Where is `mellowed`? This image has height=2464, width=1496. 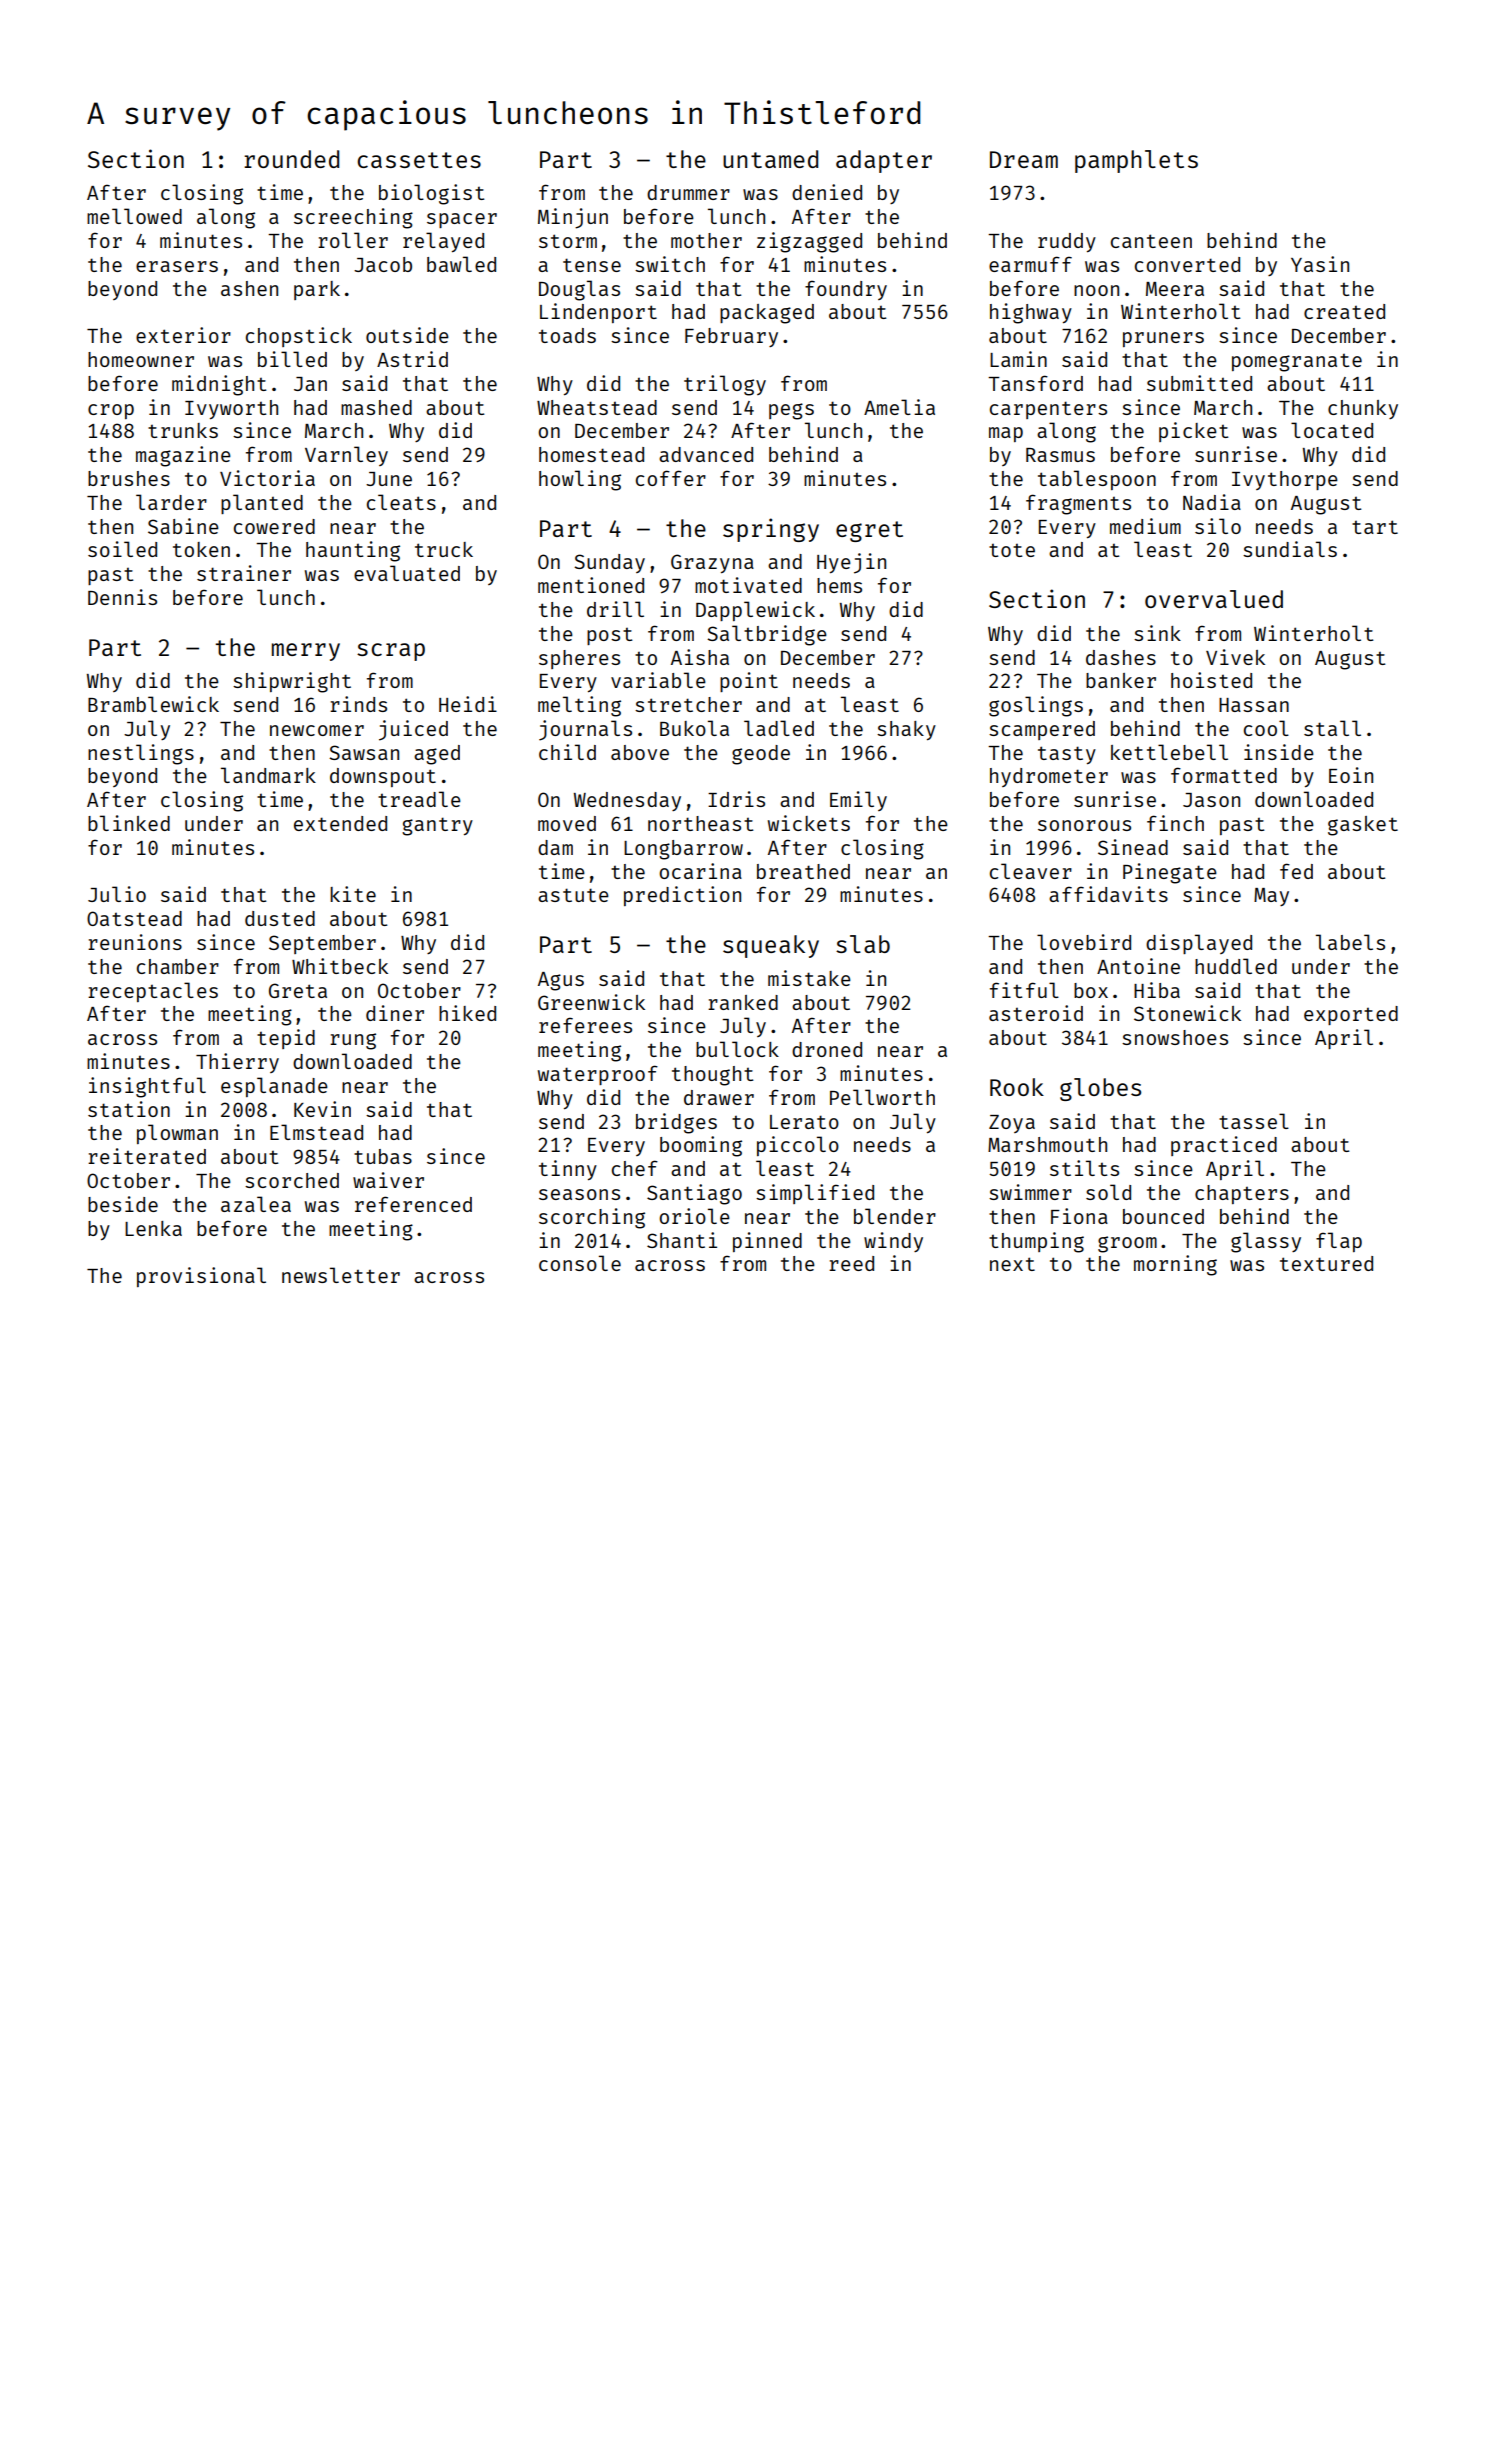 mellowed is located at coordinates (134, 216).
